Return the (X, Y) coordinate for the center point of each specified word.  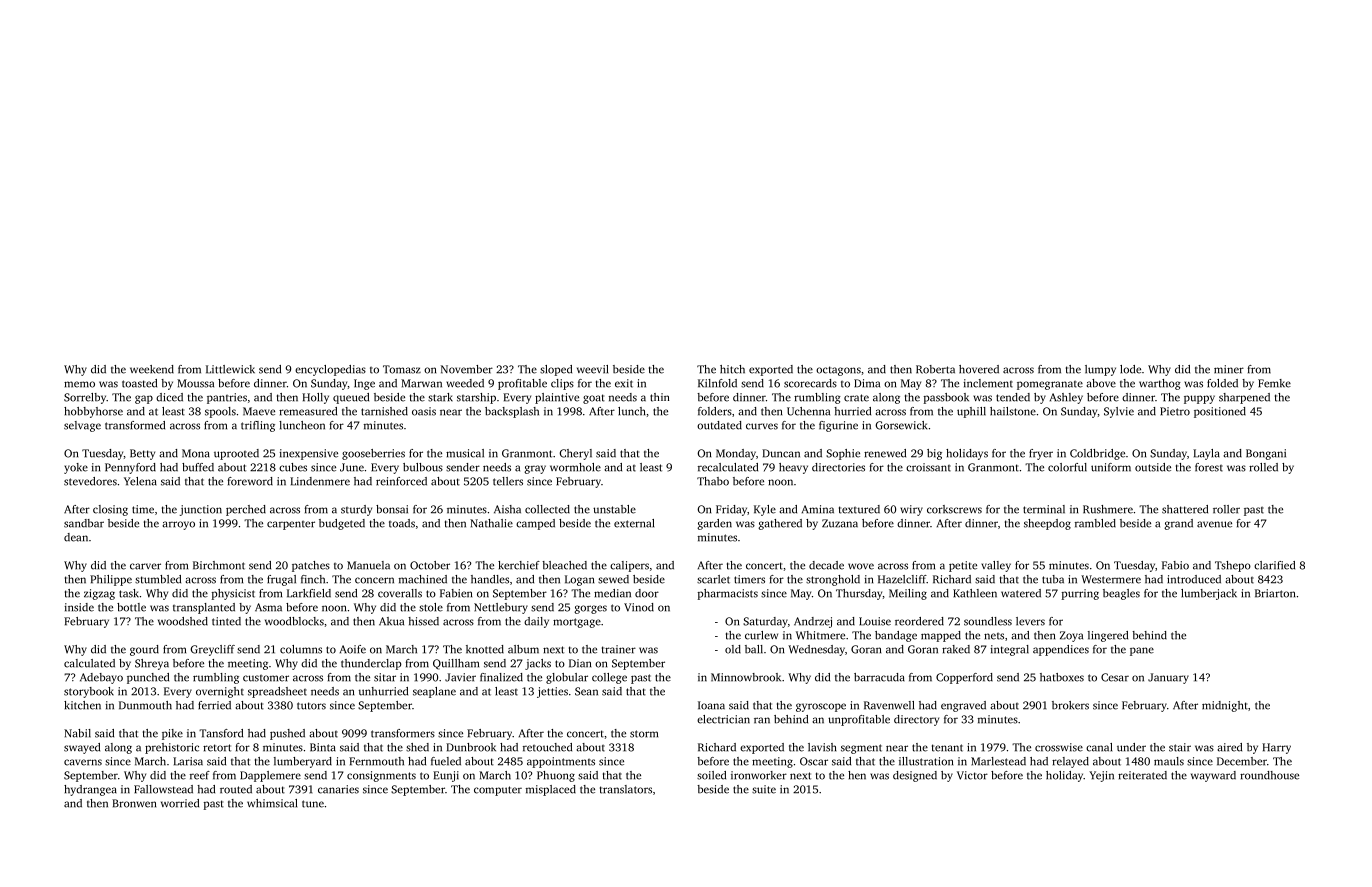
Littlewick (230, 369)
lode (1130, 369)
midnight (1225, 706)
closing (110, 510)
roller (1226, 509)
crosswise (1059, 747)
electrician (723, 719)
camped (535, 524)
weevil (592, 369)
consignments (381, 776)
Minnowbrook (746, 677)
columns (301, 649)
